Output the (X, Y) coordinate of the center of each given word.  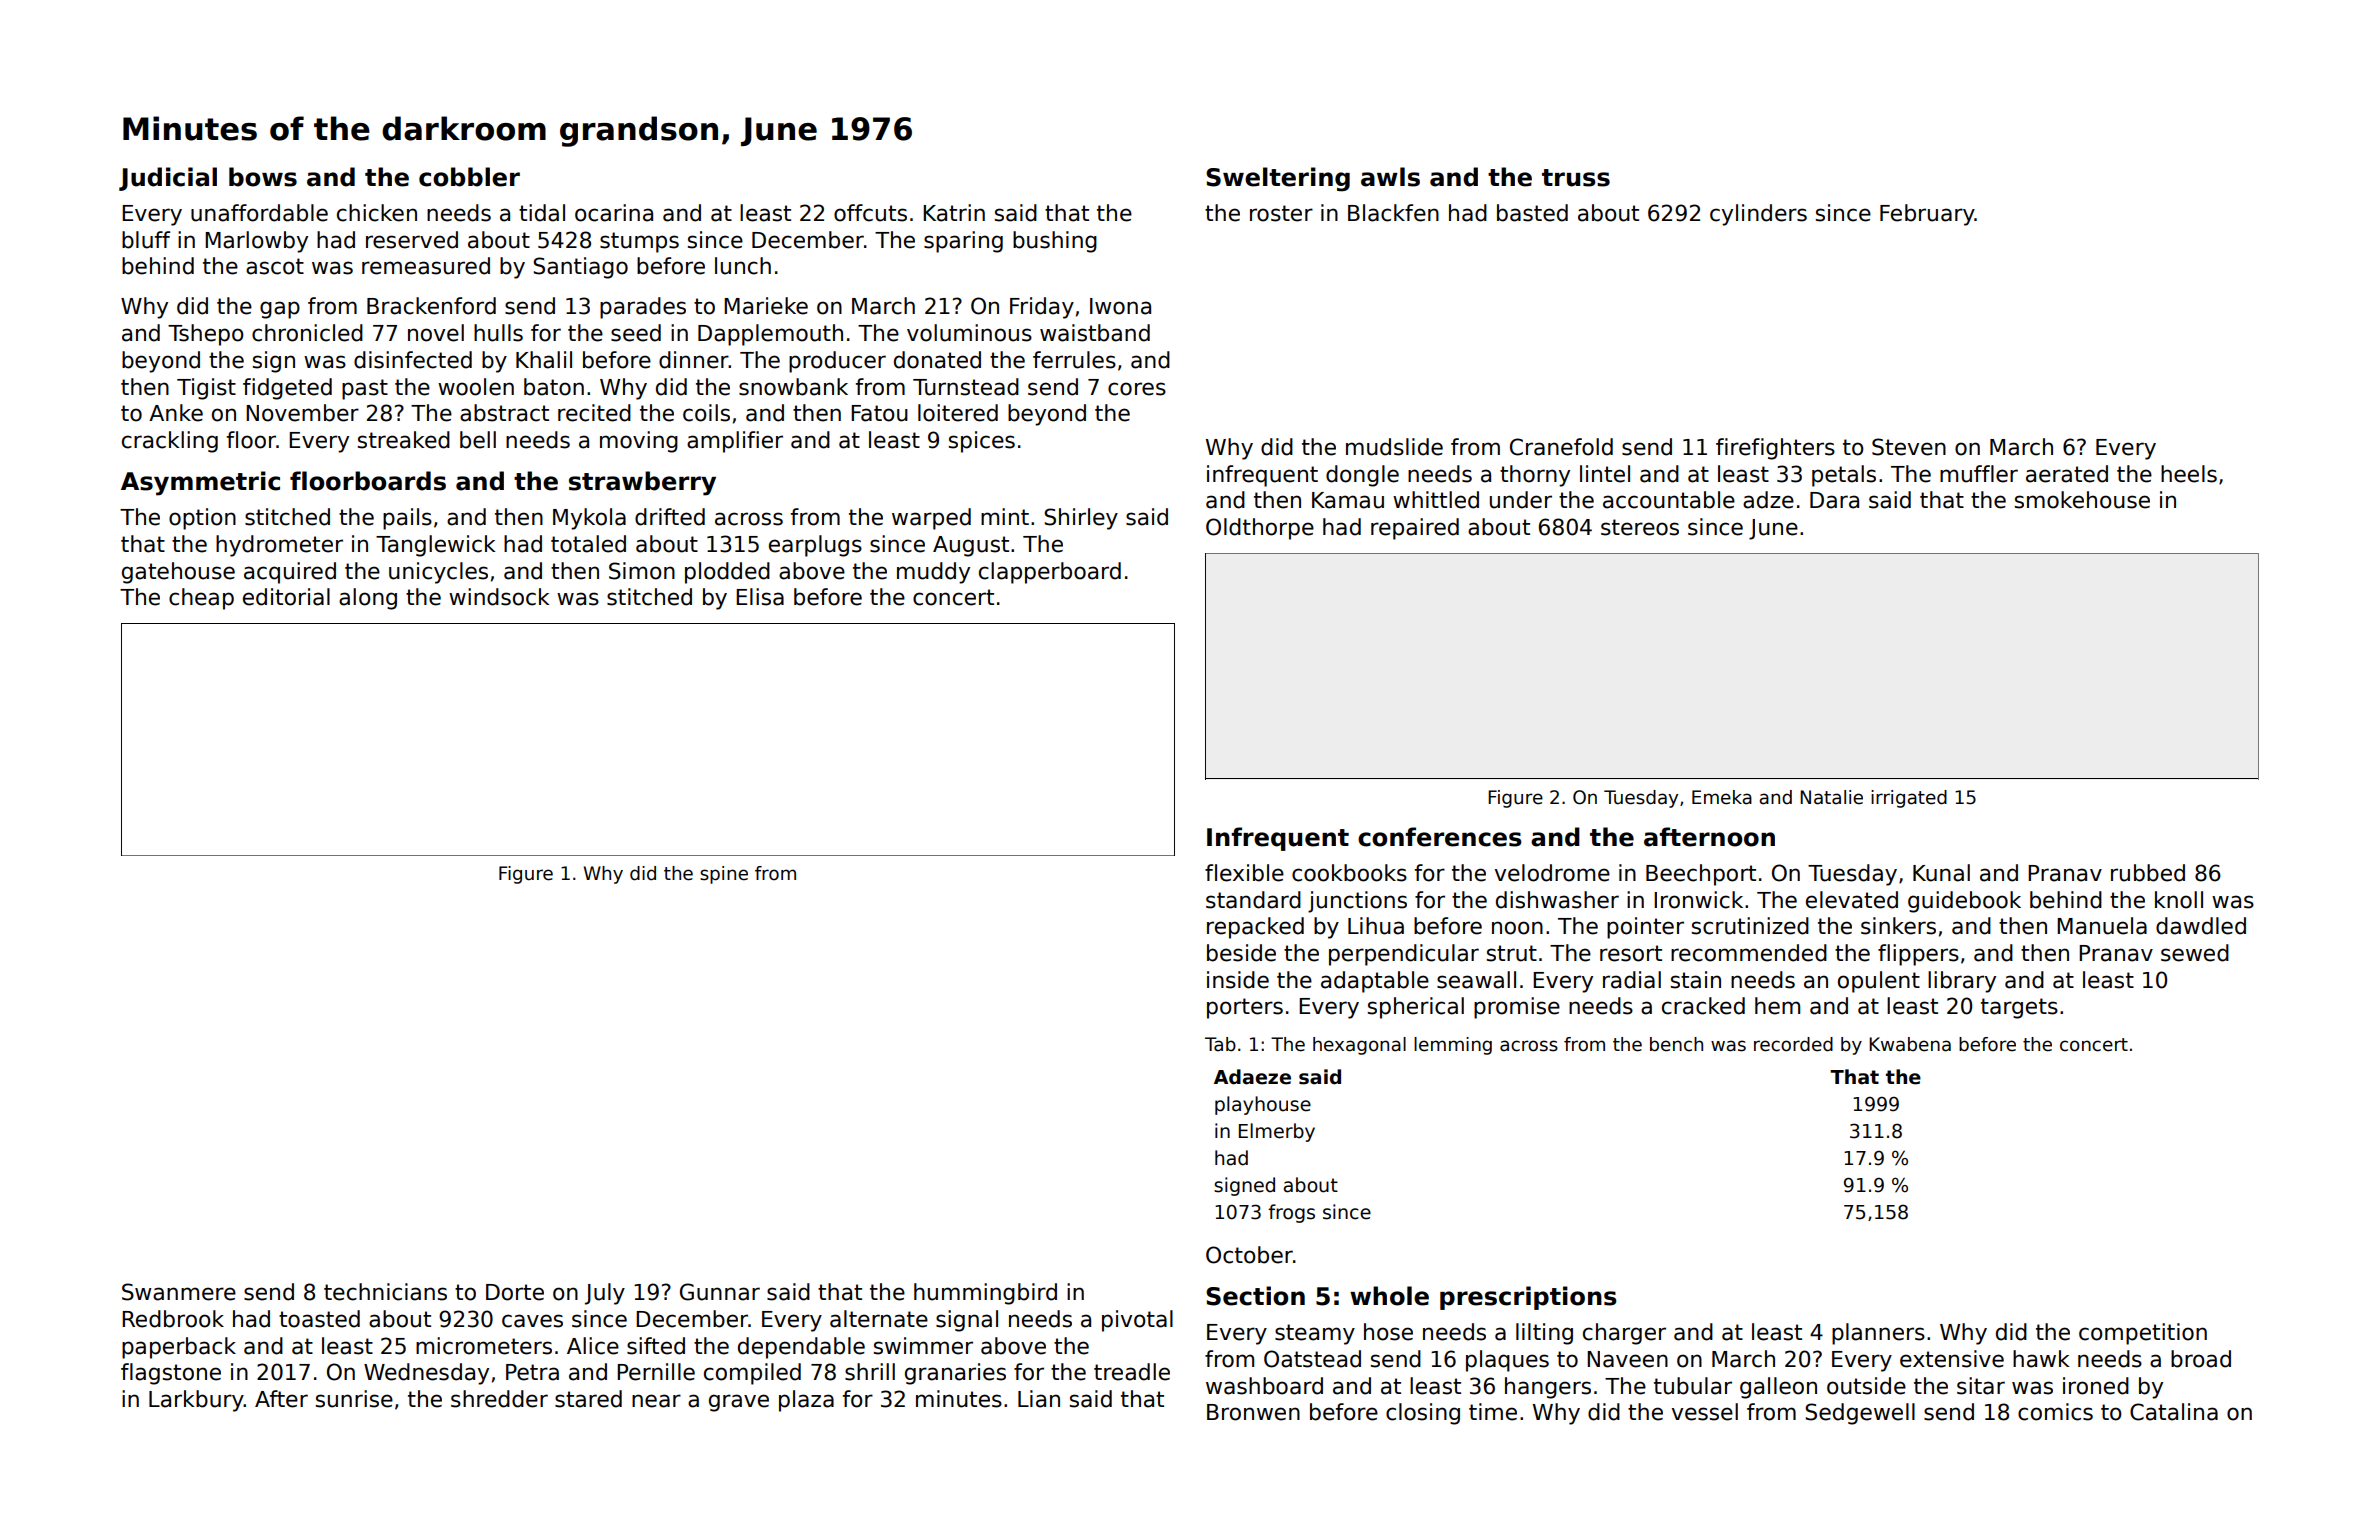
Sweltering (1278, 179)
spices (982, 442)
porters (1245, 1008)
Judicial (168, 179)
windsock (499, 597)
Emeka (1722, 797)
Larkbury (196, 1401)
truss (1576, 178)
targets (2019, 1008)
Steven (1909, 447)
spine (724, 875)
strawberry (642, 483)
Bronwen (1253, 1412)
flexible (1244, 873)
